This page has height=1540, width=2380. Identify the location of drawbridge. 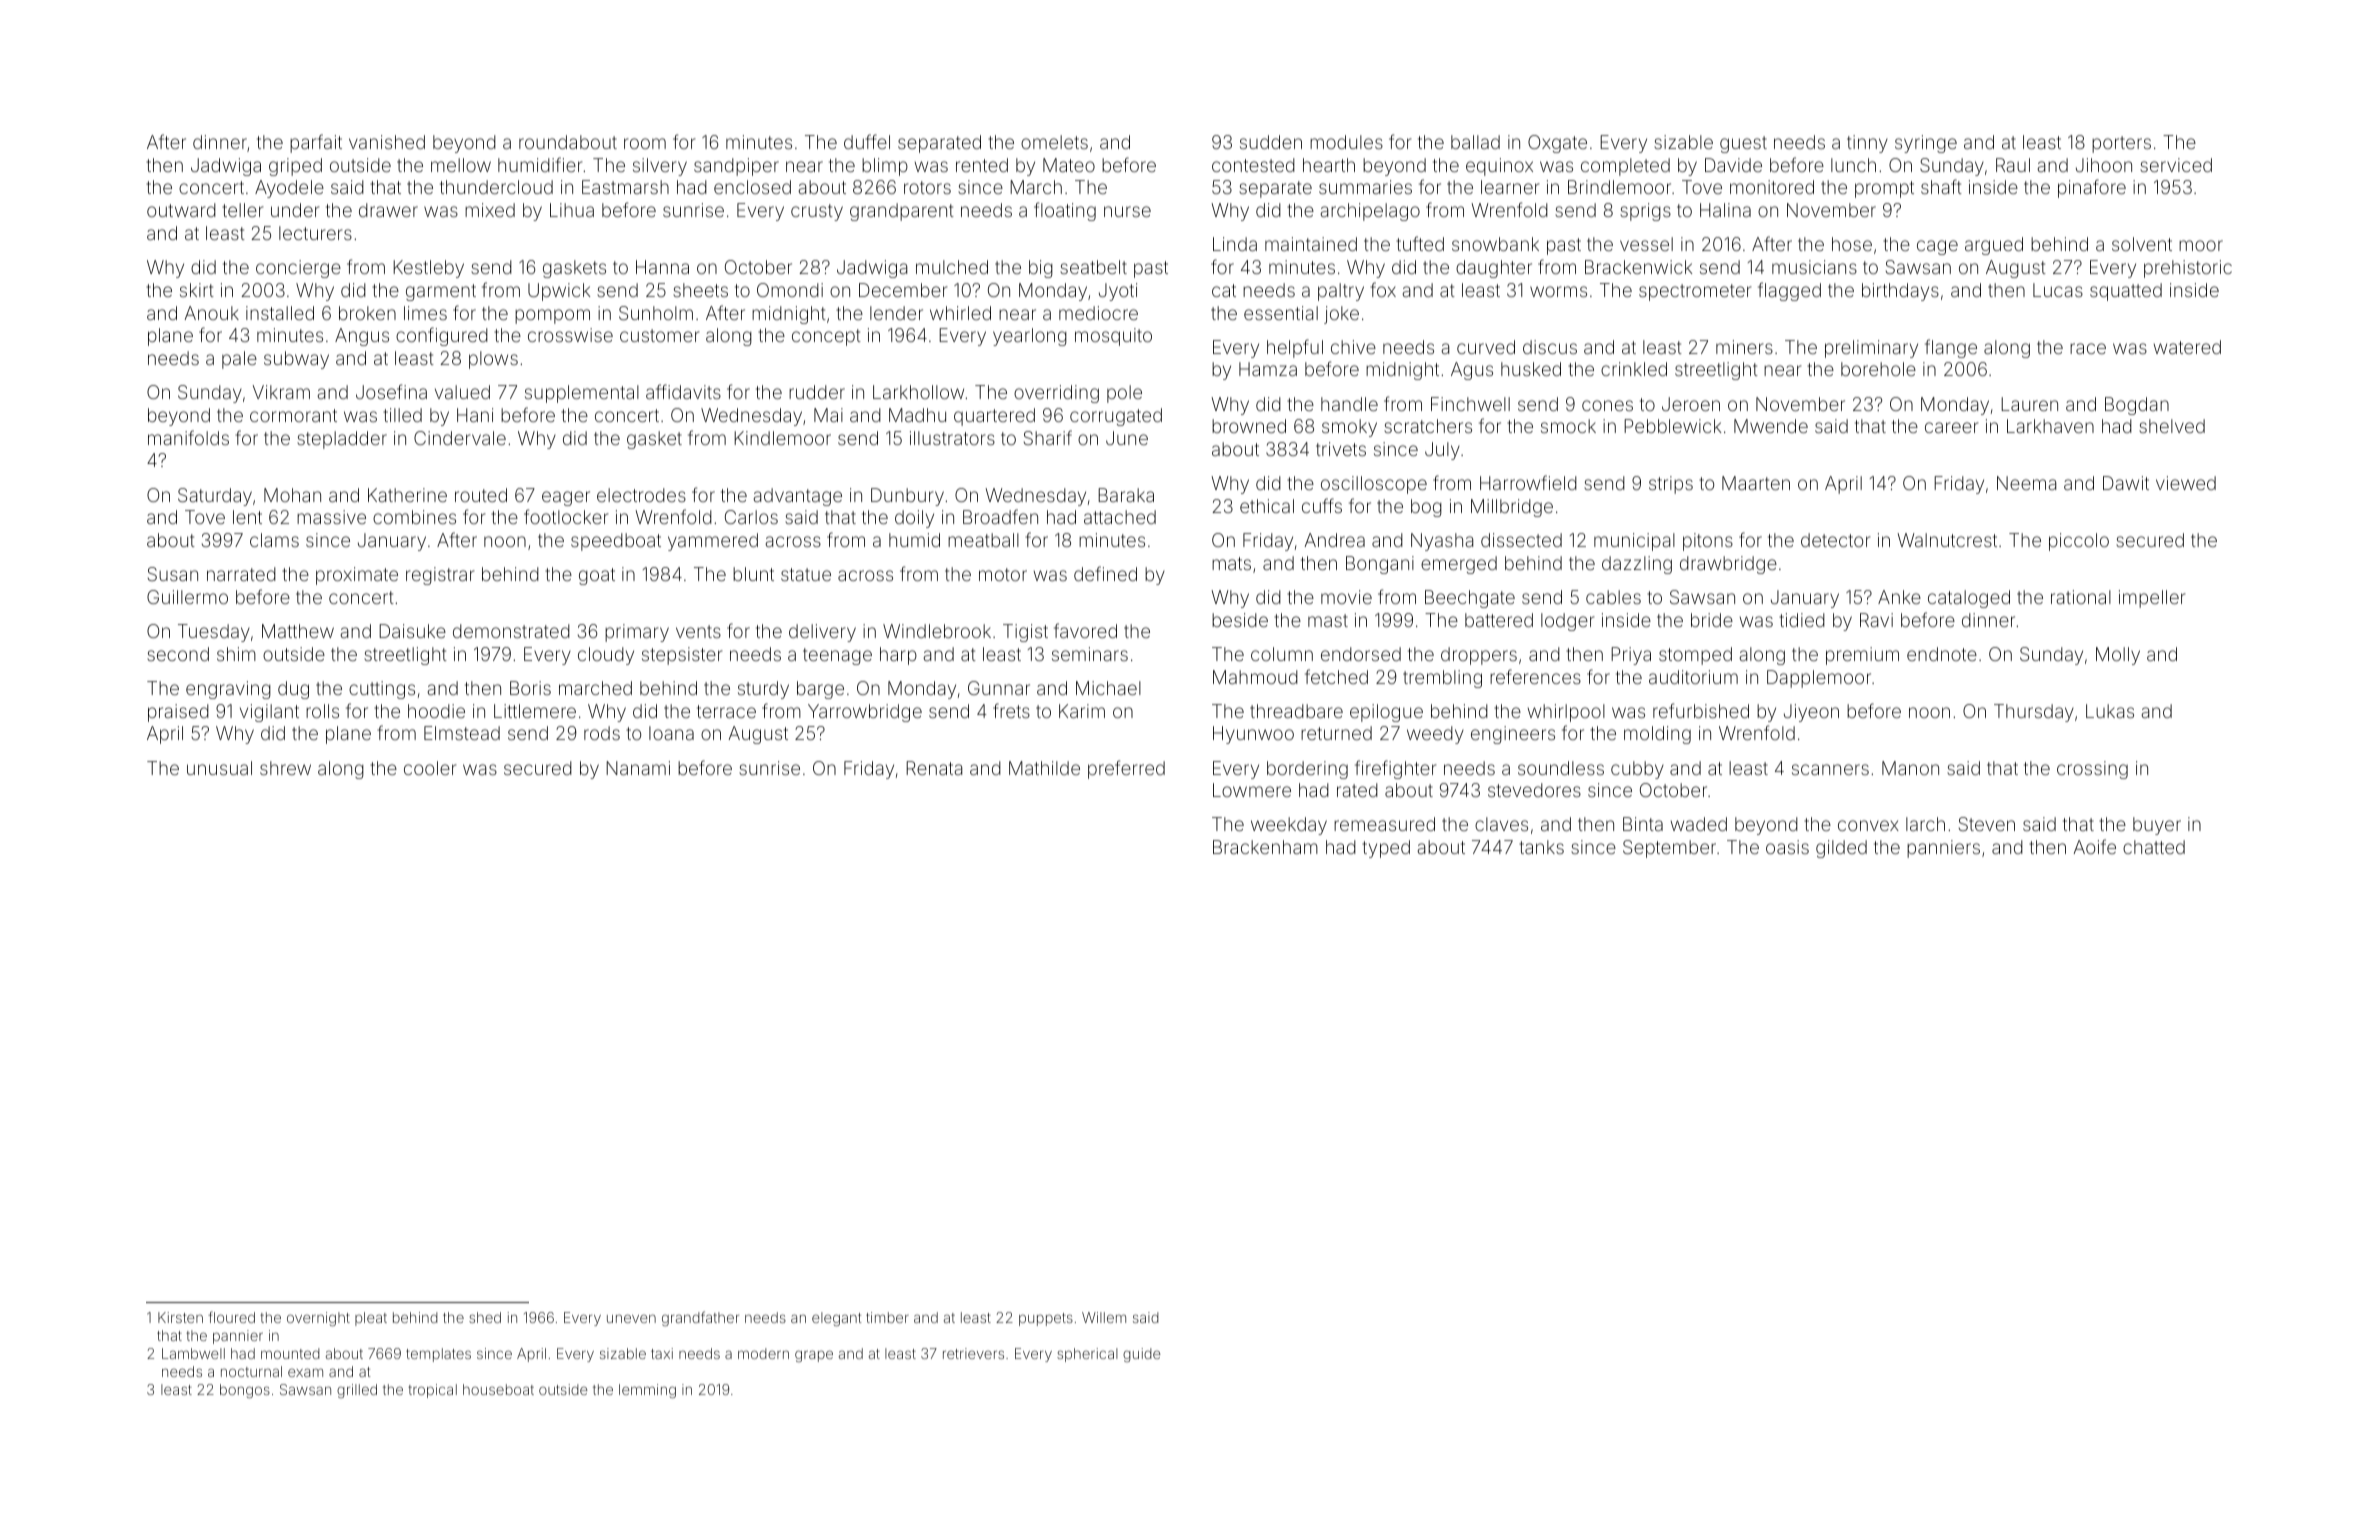
(1728, 565).
